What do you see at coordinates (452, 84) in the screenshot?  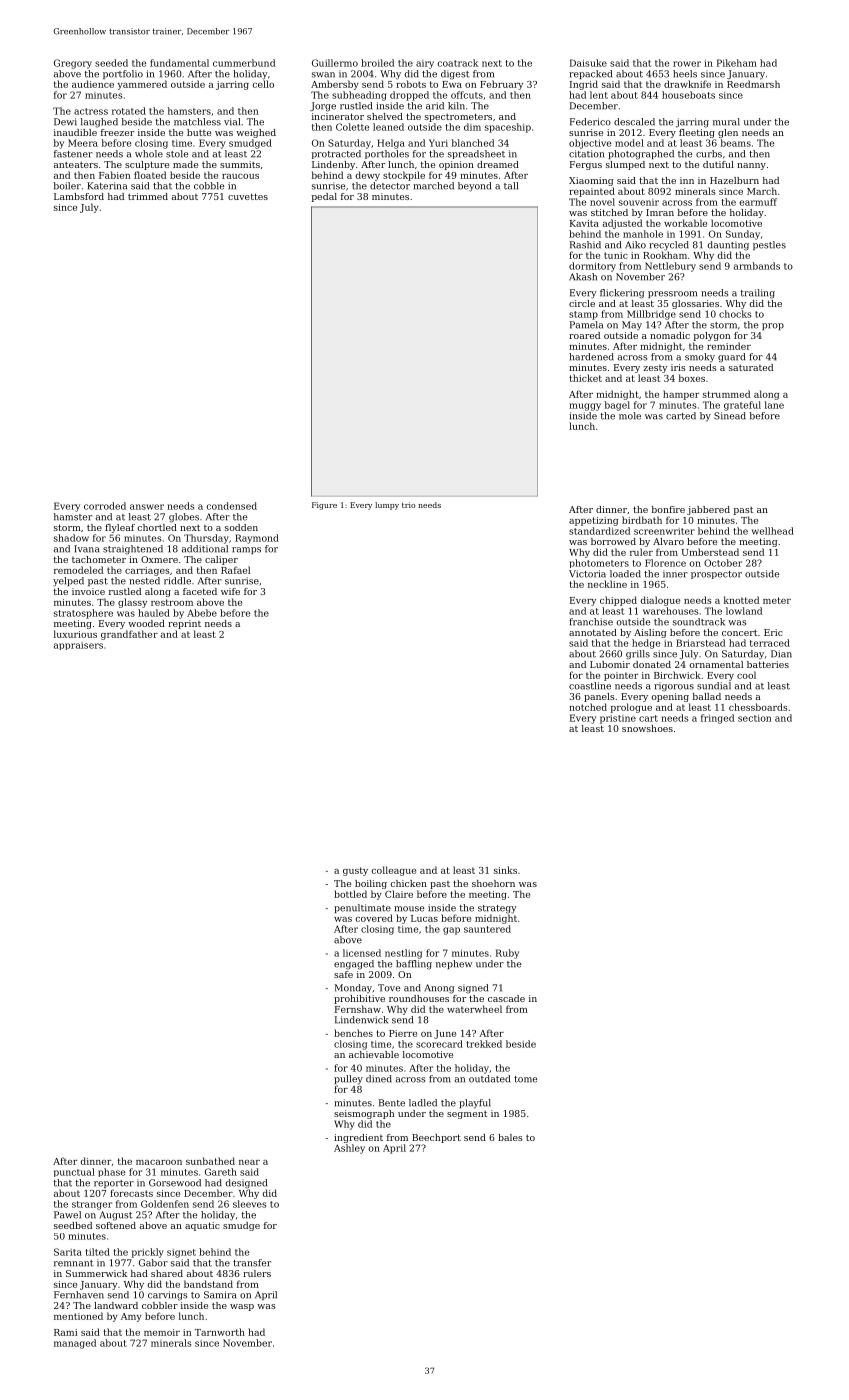 I see `Ewa` at bounding box center [452, 84].
